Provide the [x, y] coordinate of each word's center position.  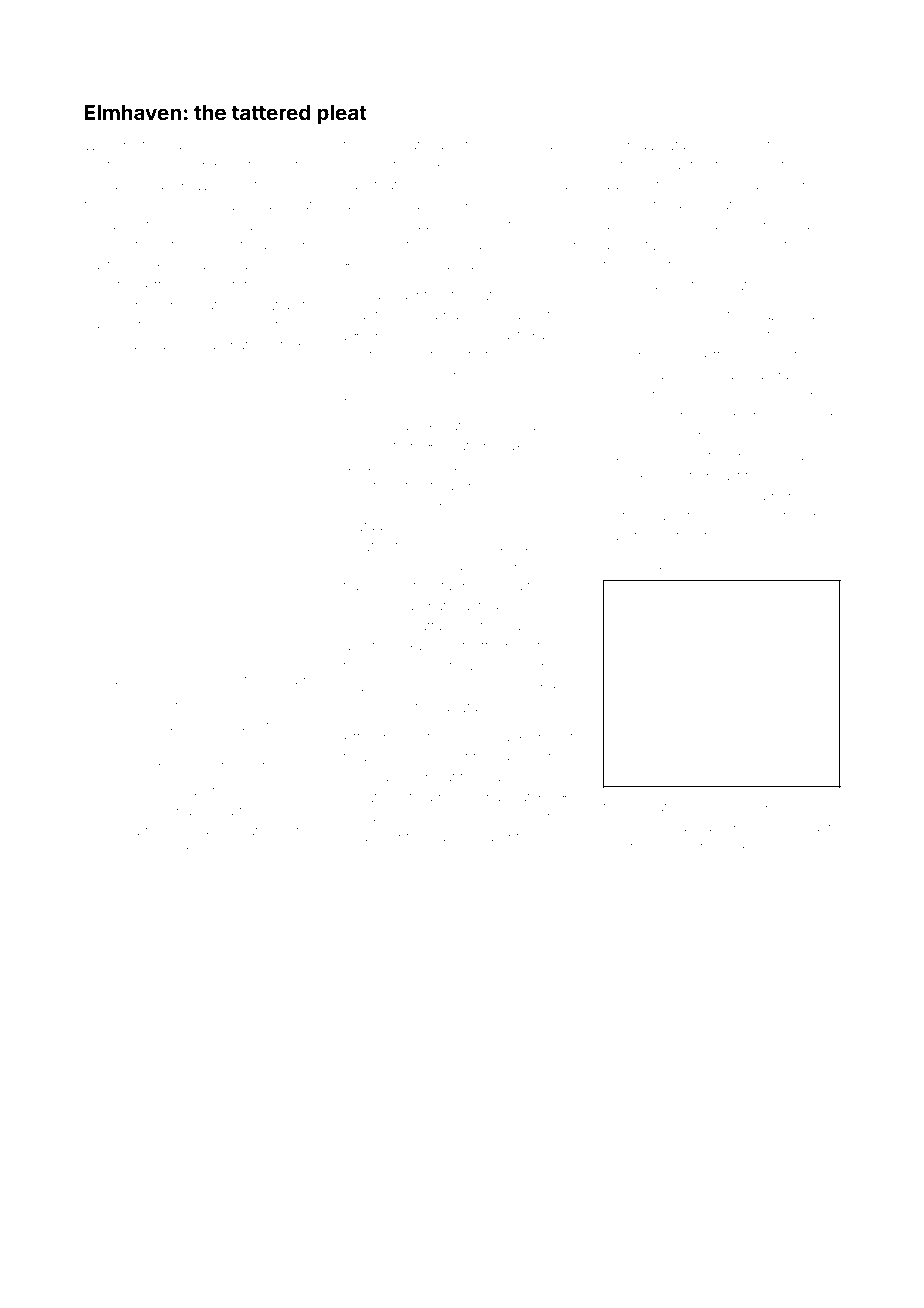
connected [378, 446]
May [158, 186]
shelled [105, 411]
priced [812, 415]
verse [240, 852]
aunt [679, 165]
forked [438, 164]
